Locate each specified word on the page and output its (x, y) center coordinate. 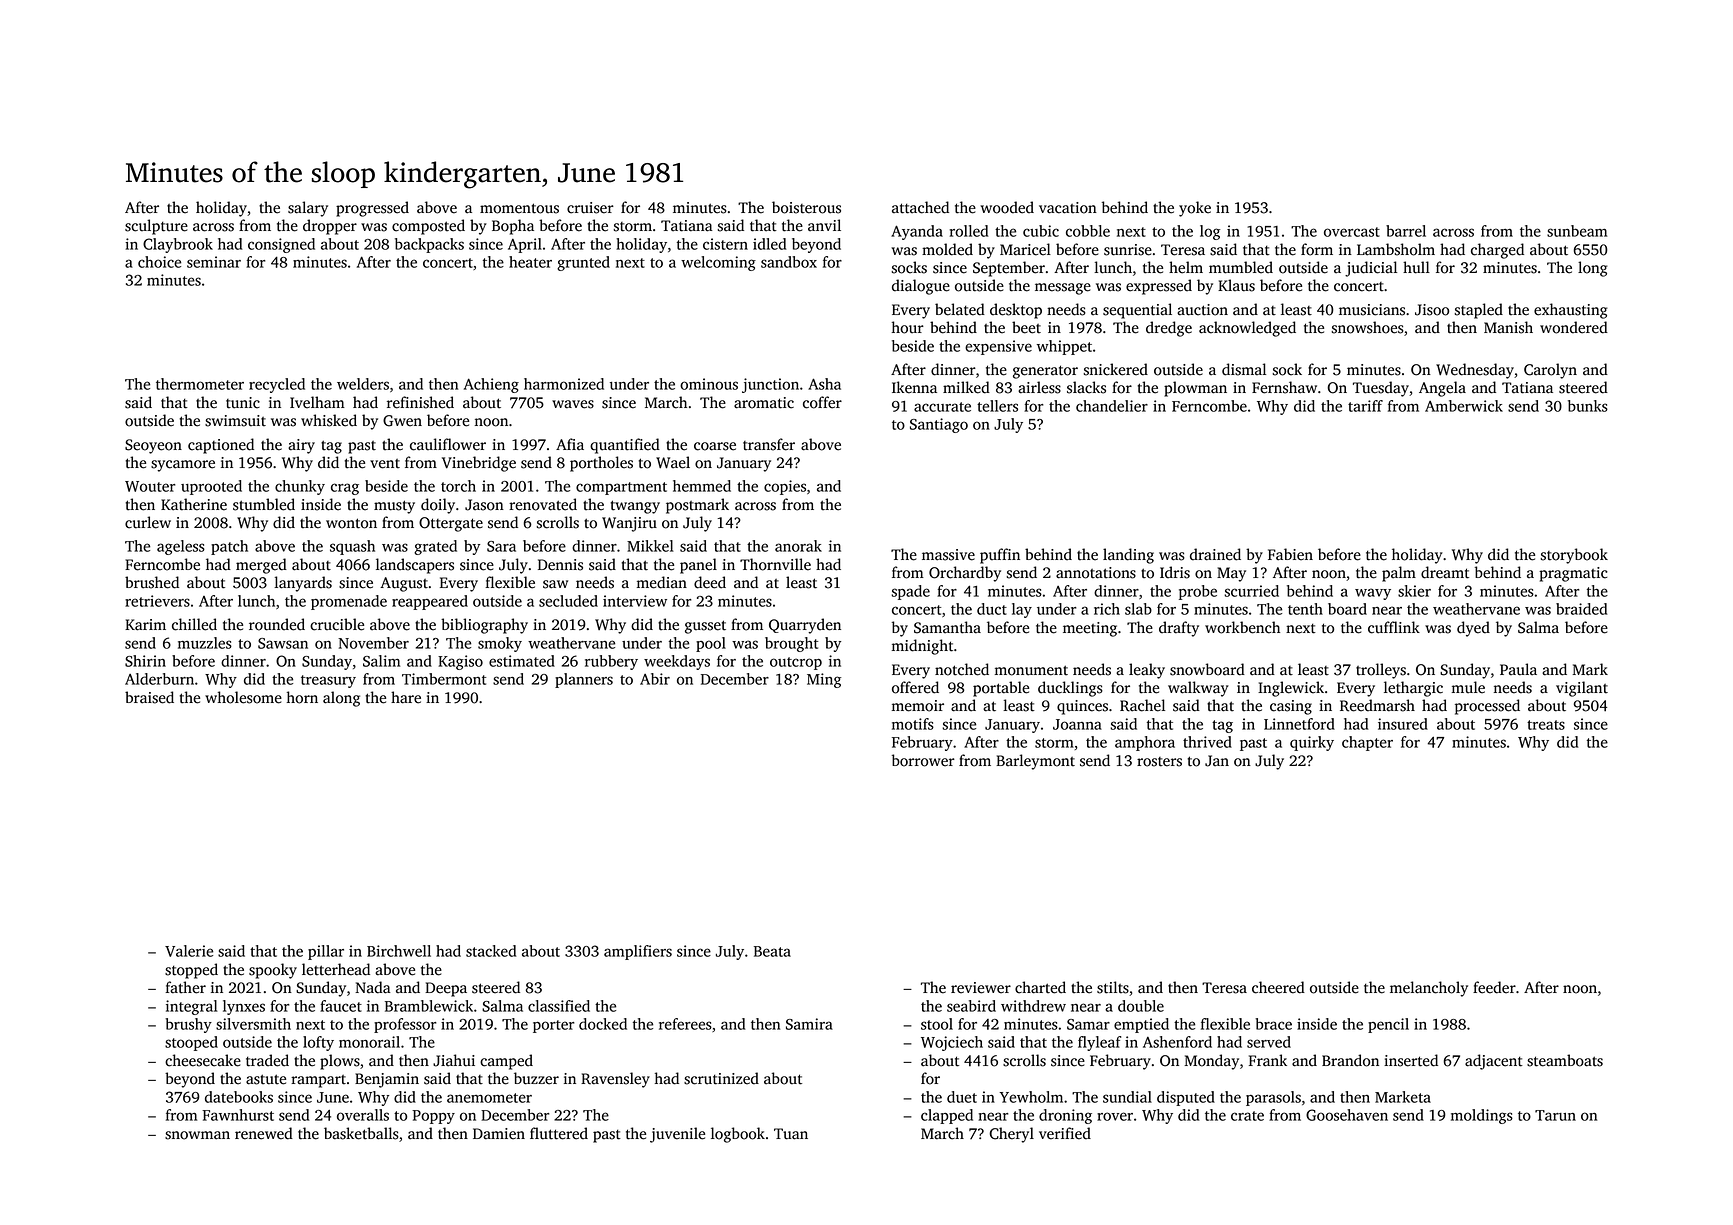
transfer (769, 444)
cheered (1278, 987)
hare (406, 697)
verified (1065, 1133)
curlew (148, 522)
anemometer (489, 1098)
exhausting (1571, 311)
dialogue (921, 287)
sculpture (156, 227)
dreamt (1445, 572)
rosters (1159, 762)
